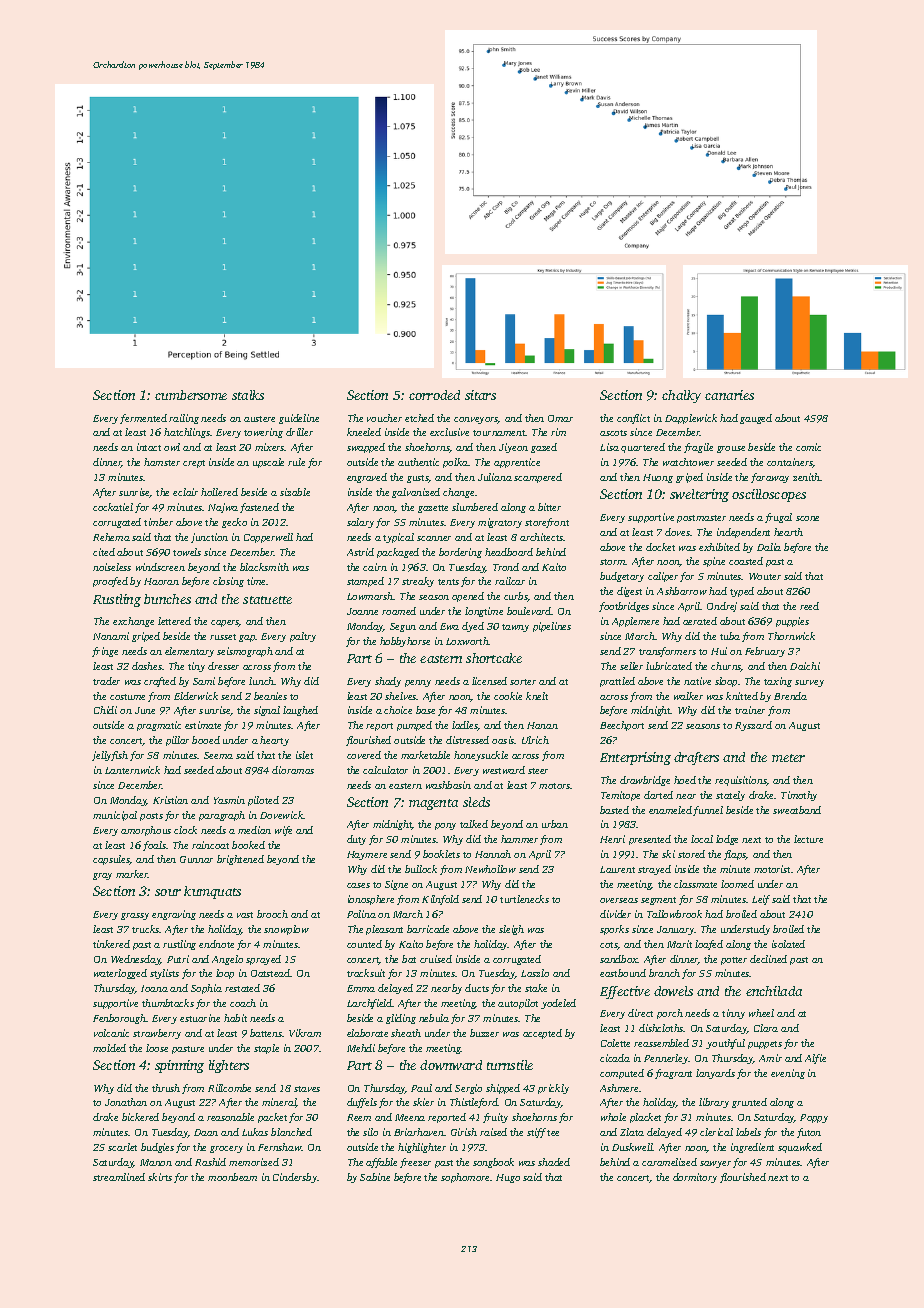 This image has width=924, height=1308. I want to click on kneeled, so click(364, 432).
